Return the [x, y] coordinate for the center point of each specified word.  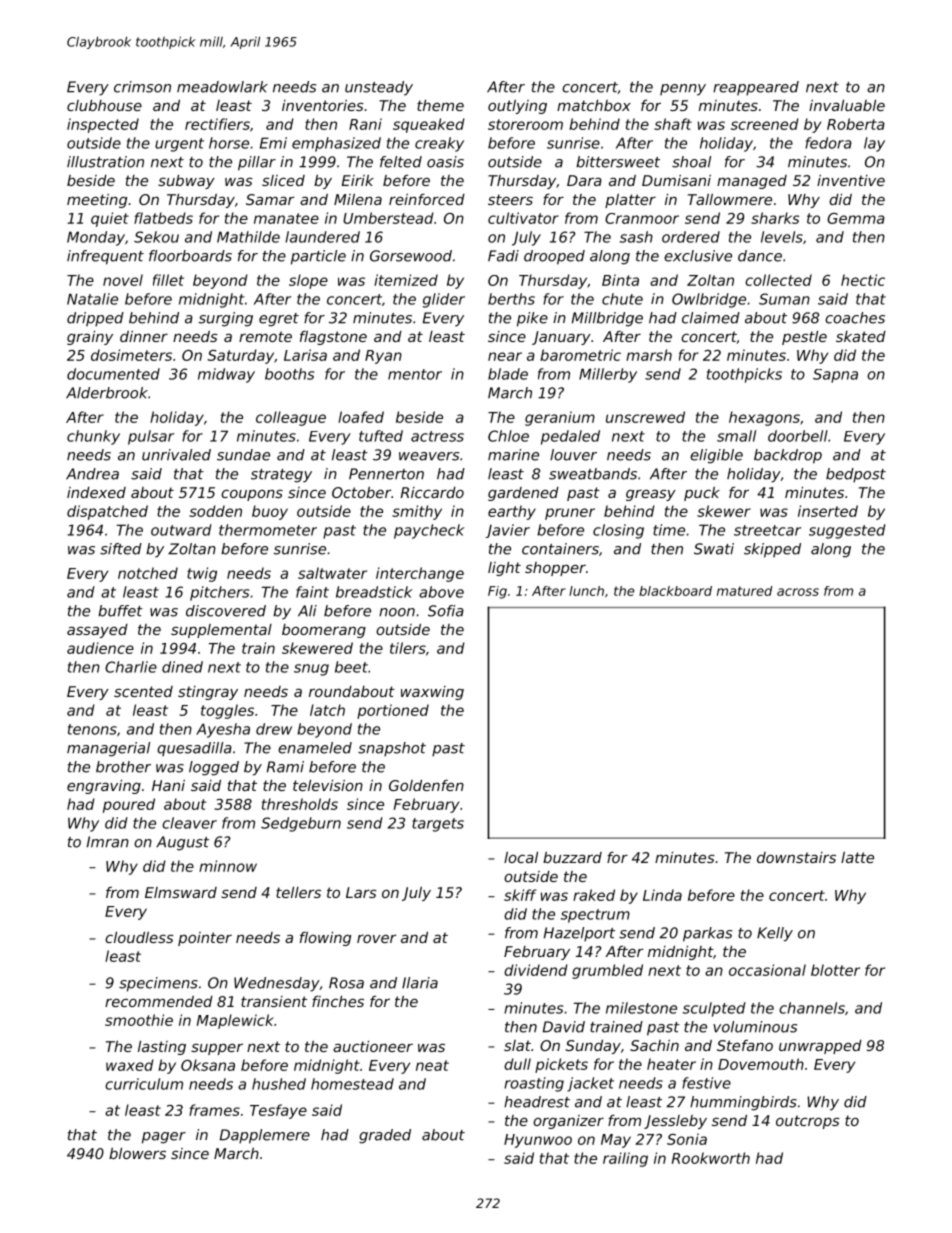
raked [594, 895]
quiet [110, 219]
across [798, 592]
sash [636, 237]
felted [401, 162]
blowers [137, 1153]
